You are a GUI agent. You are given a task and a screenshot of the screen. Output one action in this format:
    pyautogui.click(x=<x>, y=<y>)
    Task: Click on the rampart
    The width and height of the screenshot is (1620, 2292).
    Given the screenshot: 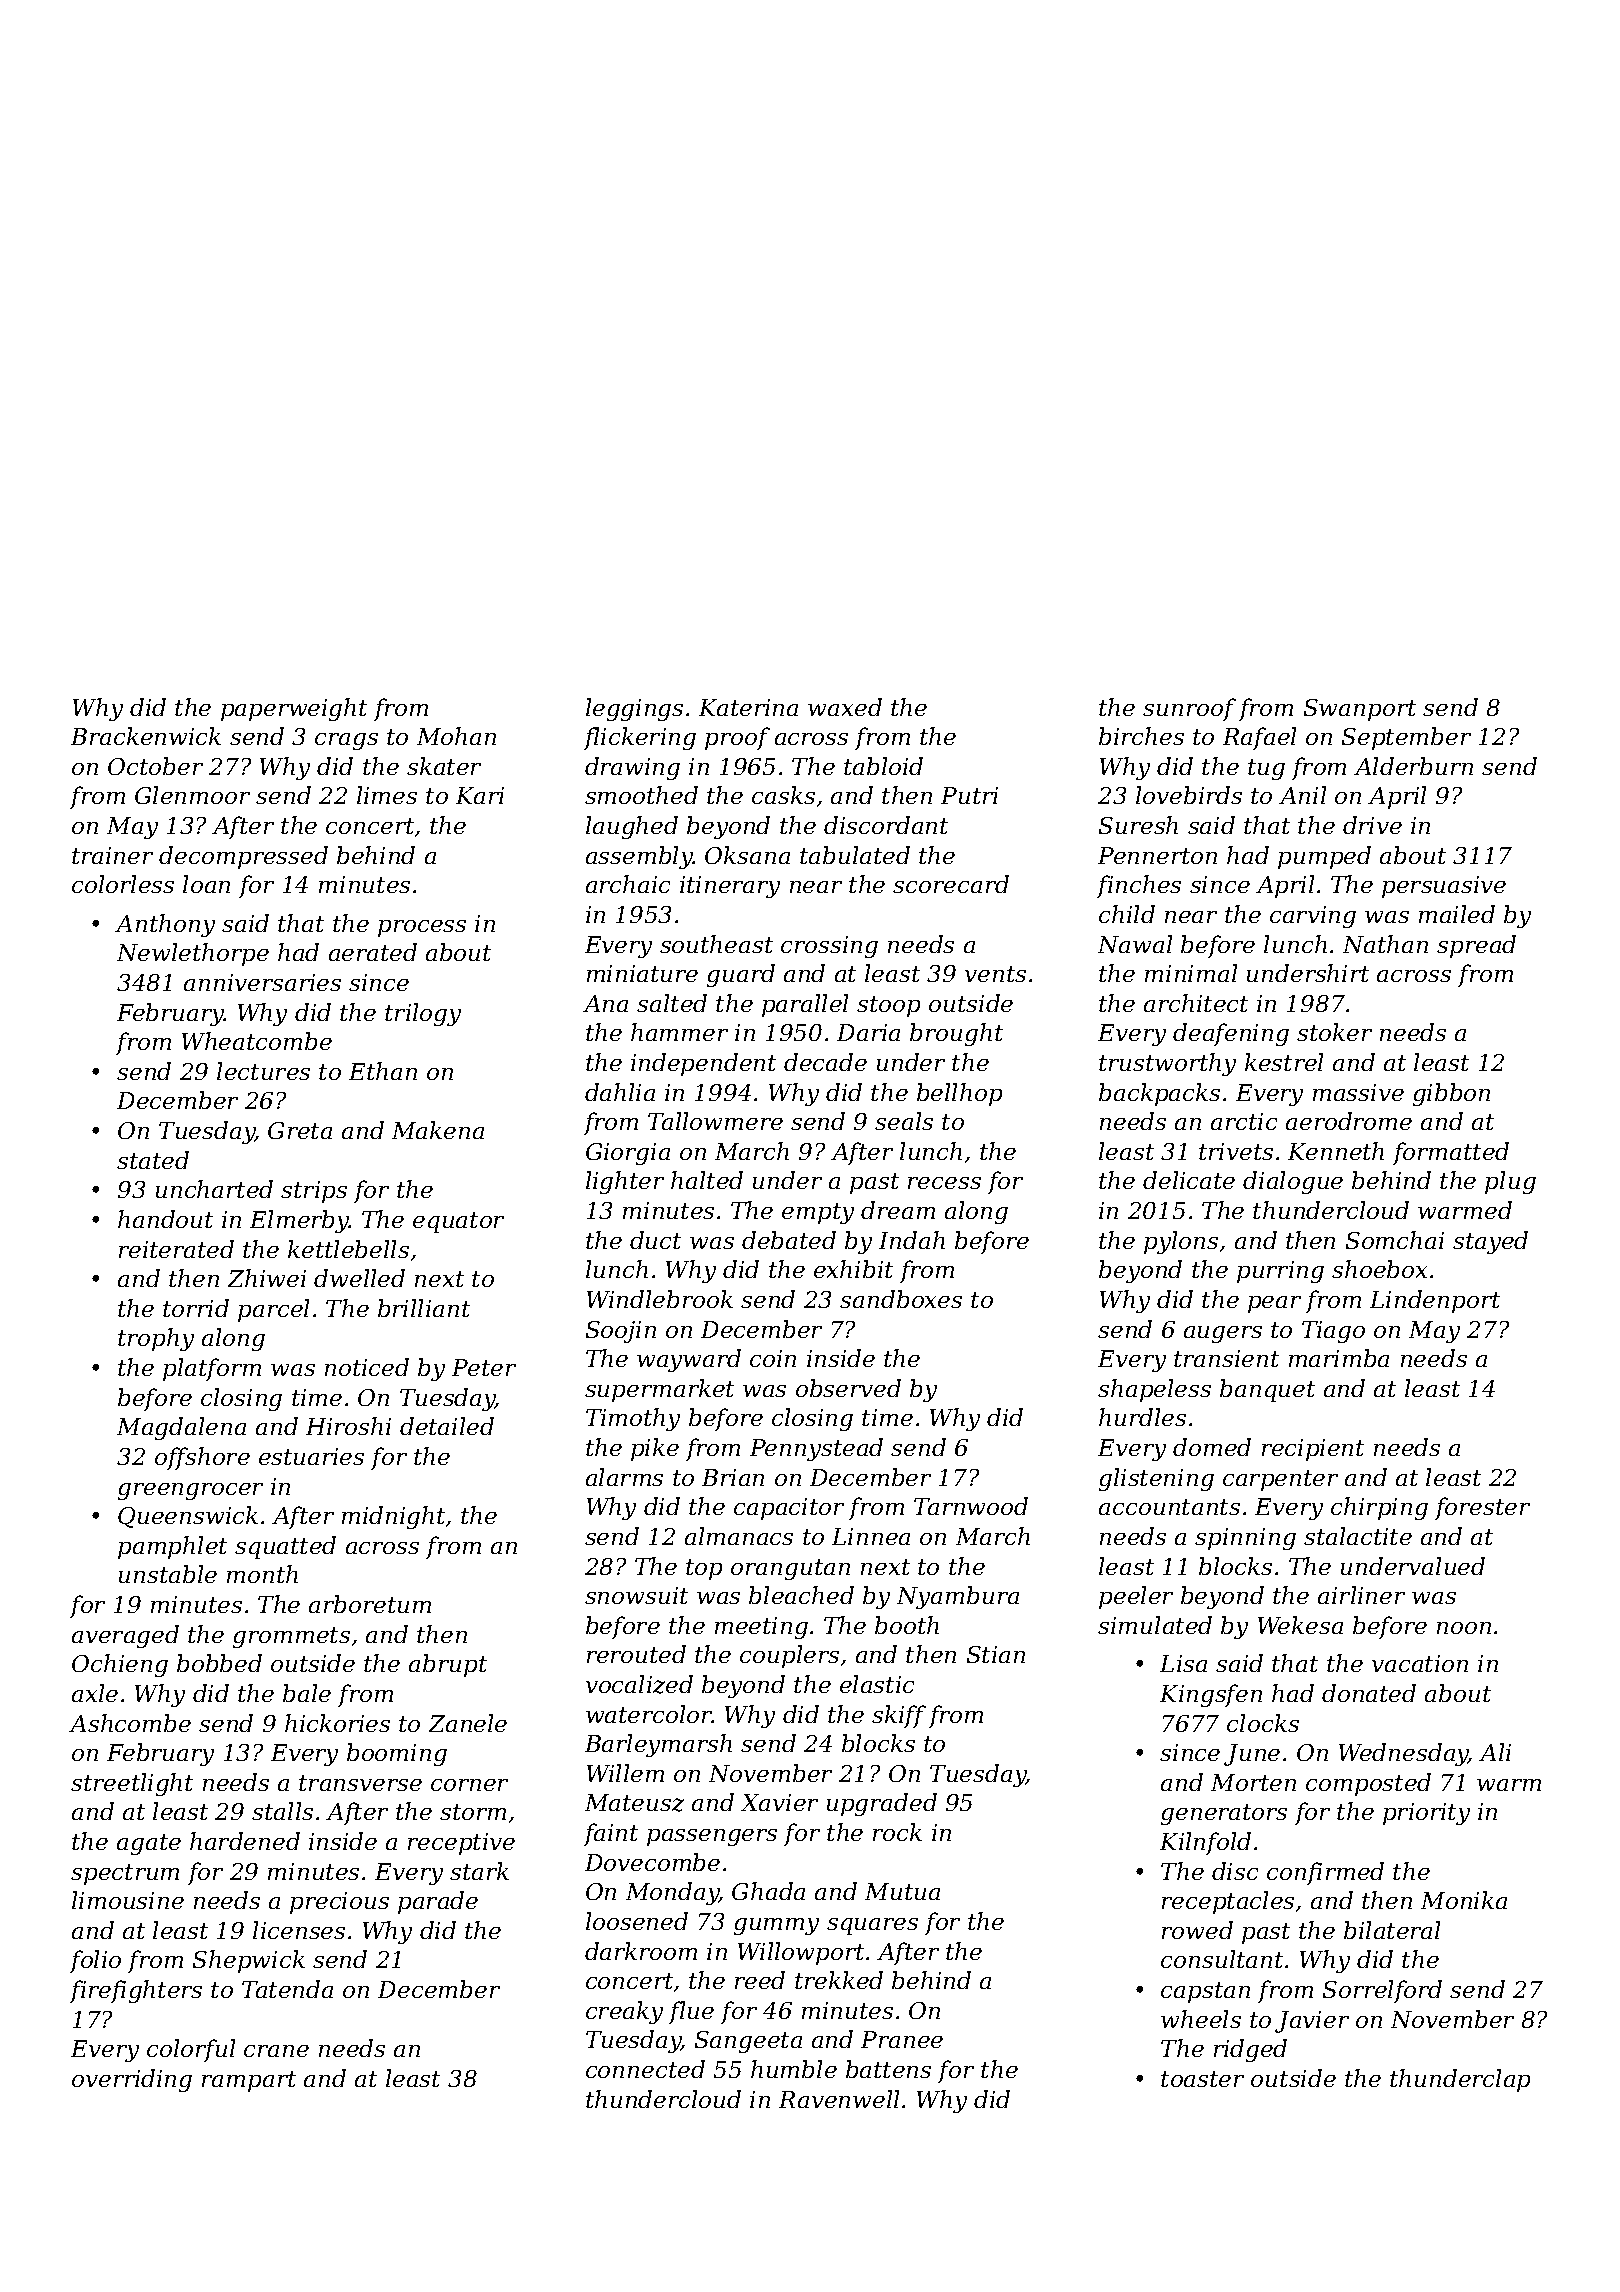 What is the action you would take?
    pyautogui.click(x=249, y=2081)
